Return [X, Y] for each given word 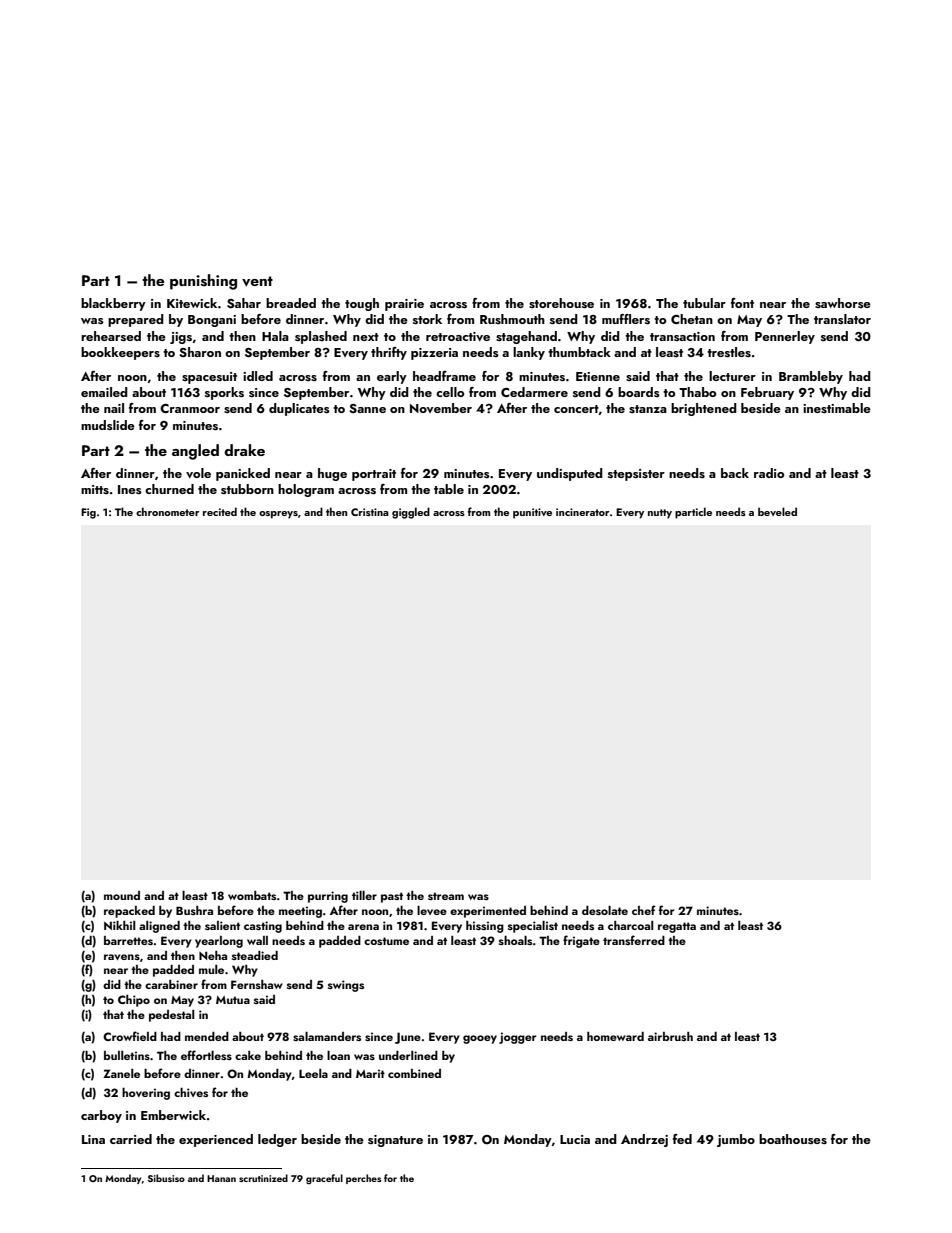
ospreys [278, 515]
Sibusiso [166, 1178]
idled [258, 376]
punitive [532, 513]
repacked [129, 912]
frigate [581, 941]
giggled [411, 513]
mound [122, 895]
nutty [660, 514]
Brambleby [811, 377]
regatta [677, 927]
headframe [444, 376]
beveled [777, 511]
